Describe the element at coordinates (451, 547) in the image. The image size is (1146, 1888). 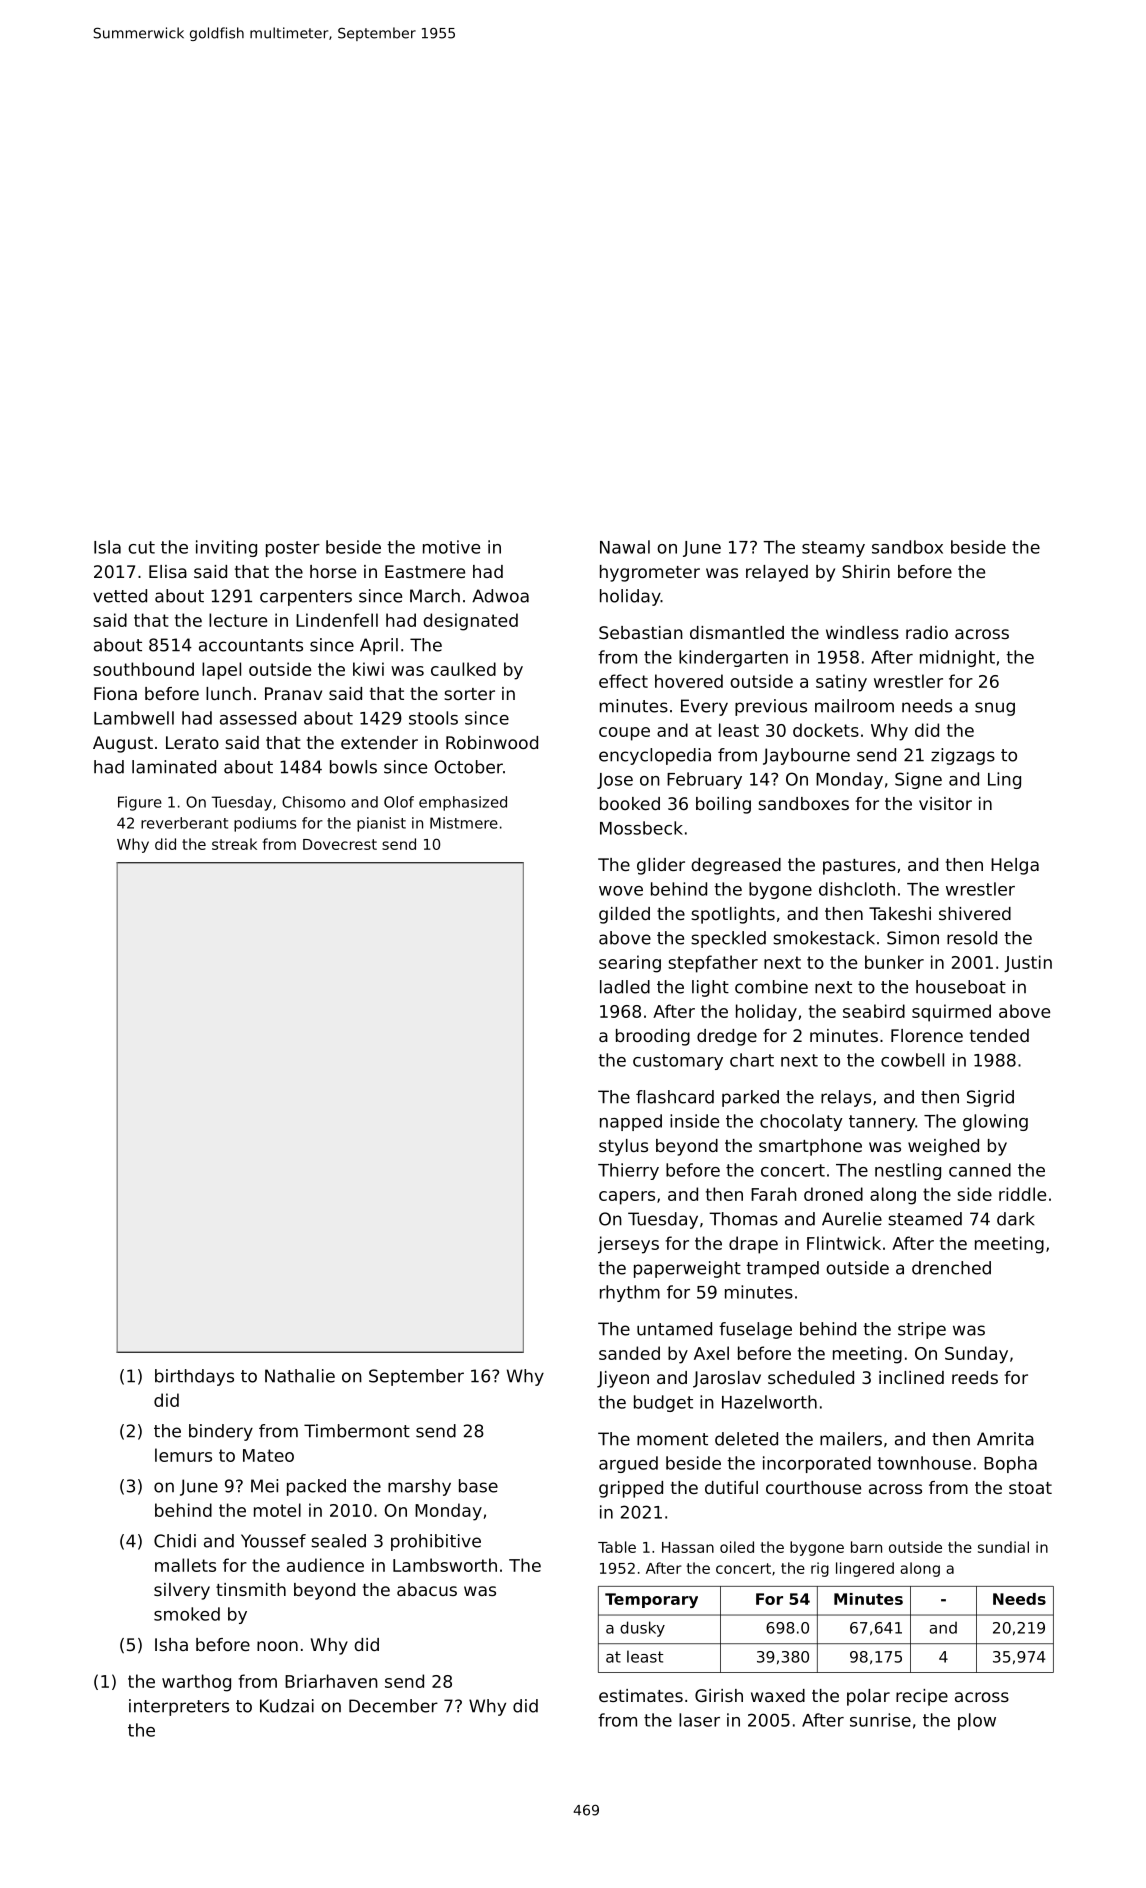
I see `motive` at that location.
